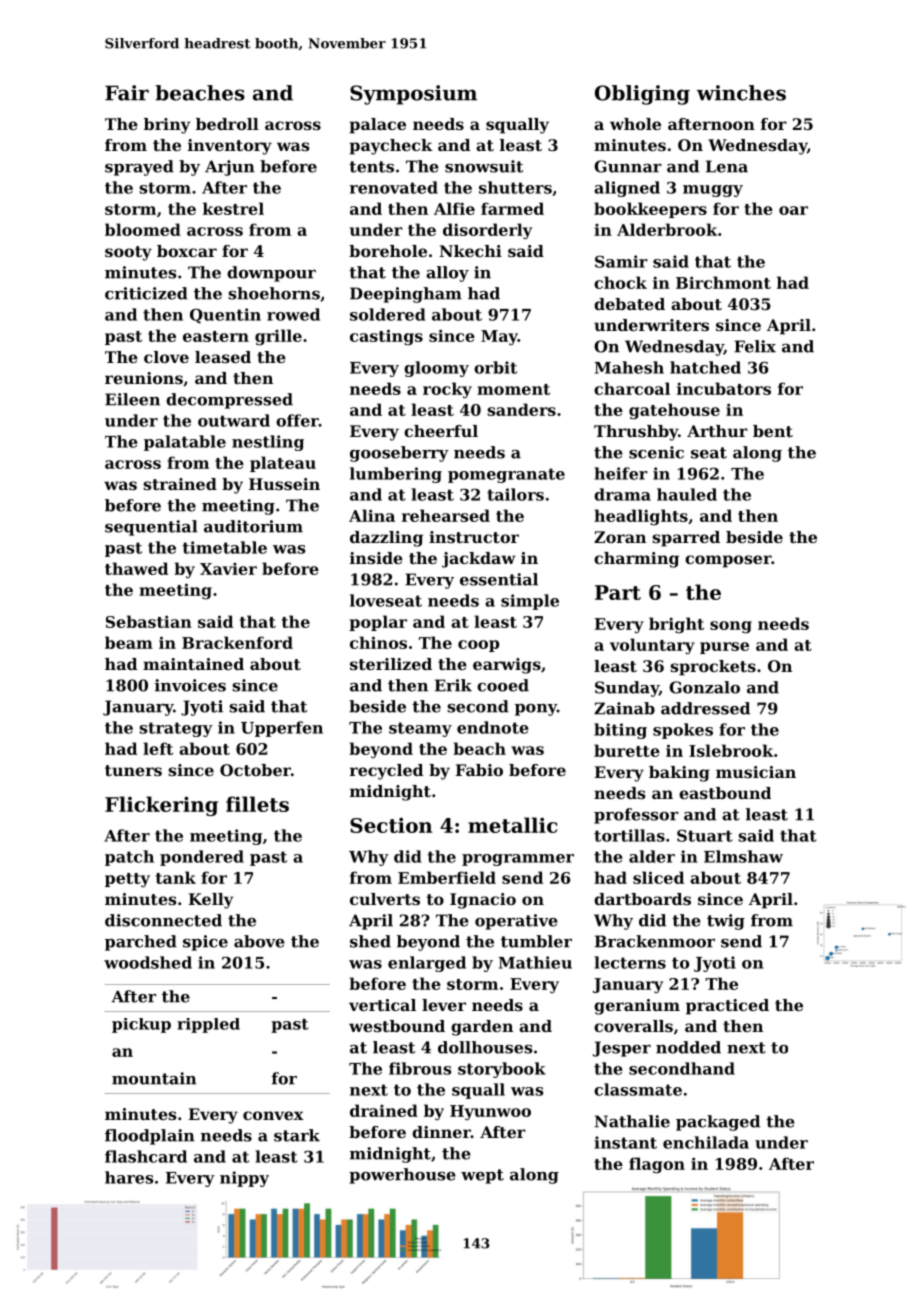  What do you see at coordinates (253, 526) in the page?
I see `auditorium` at bounding box center [253, 526].
